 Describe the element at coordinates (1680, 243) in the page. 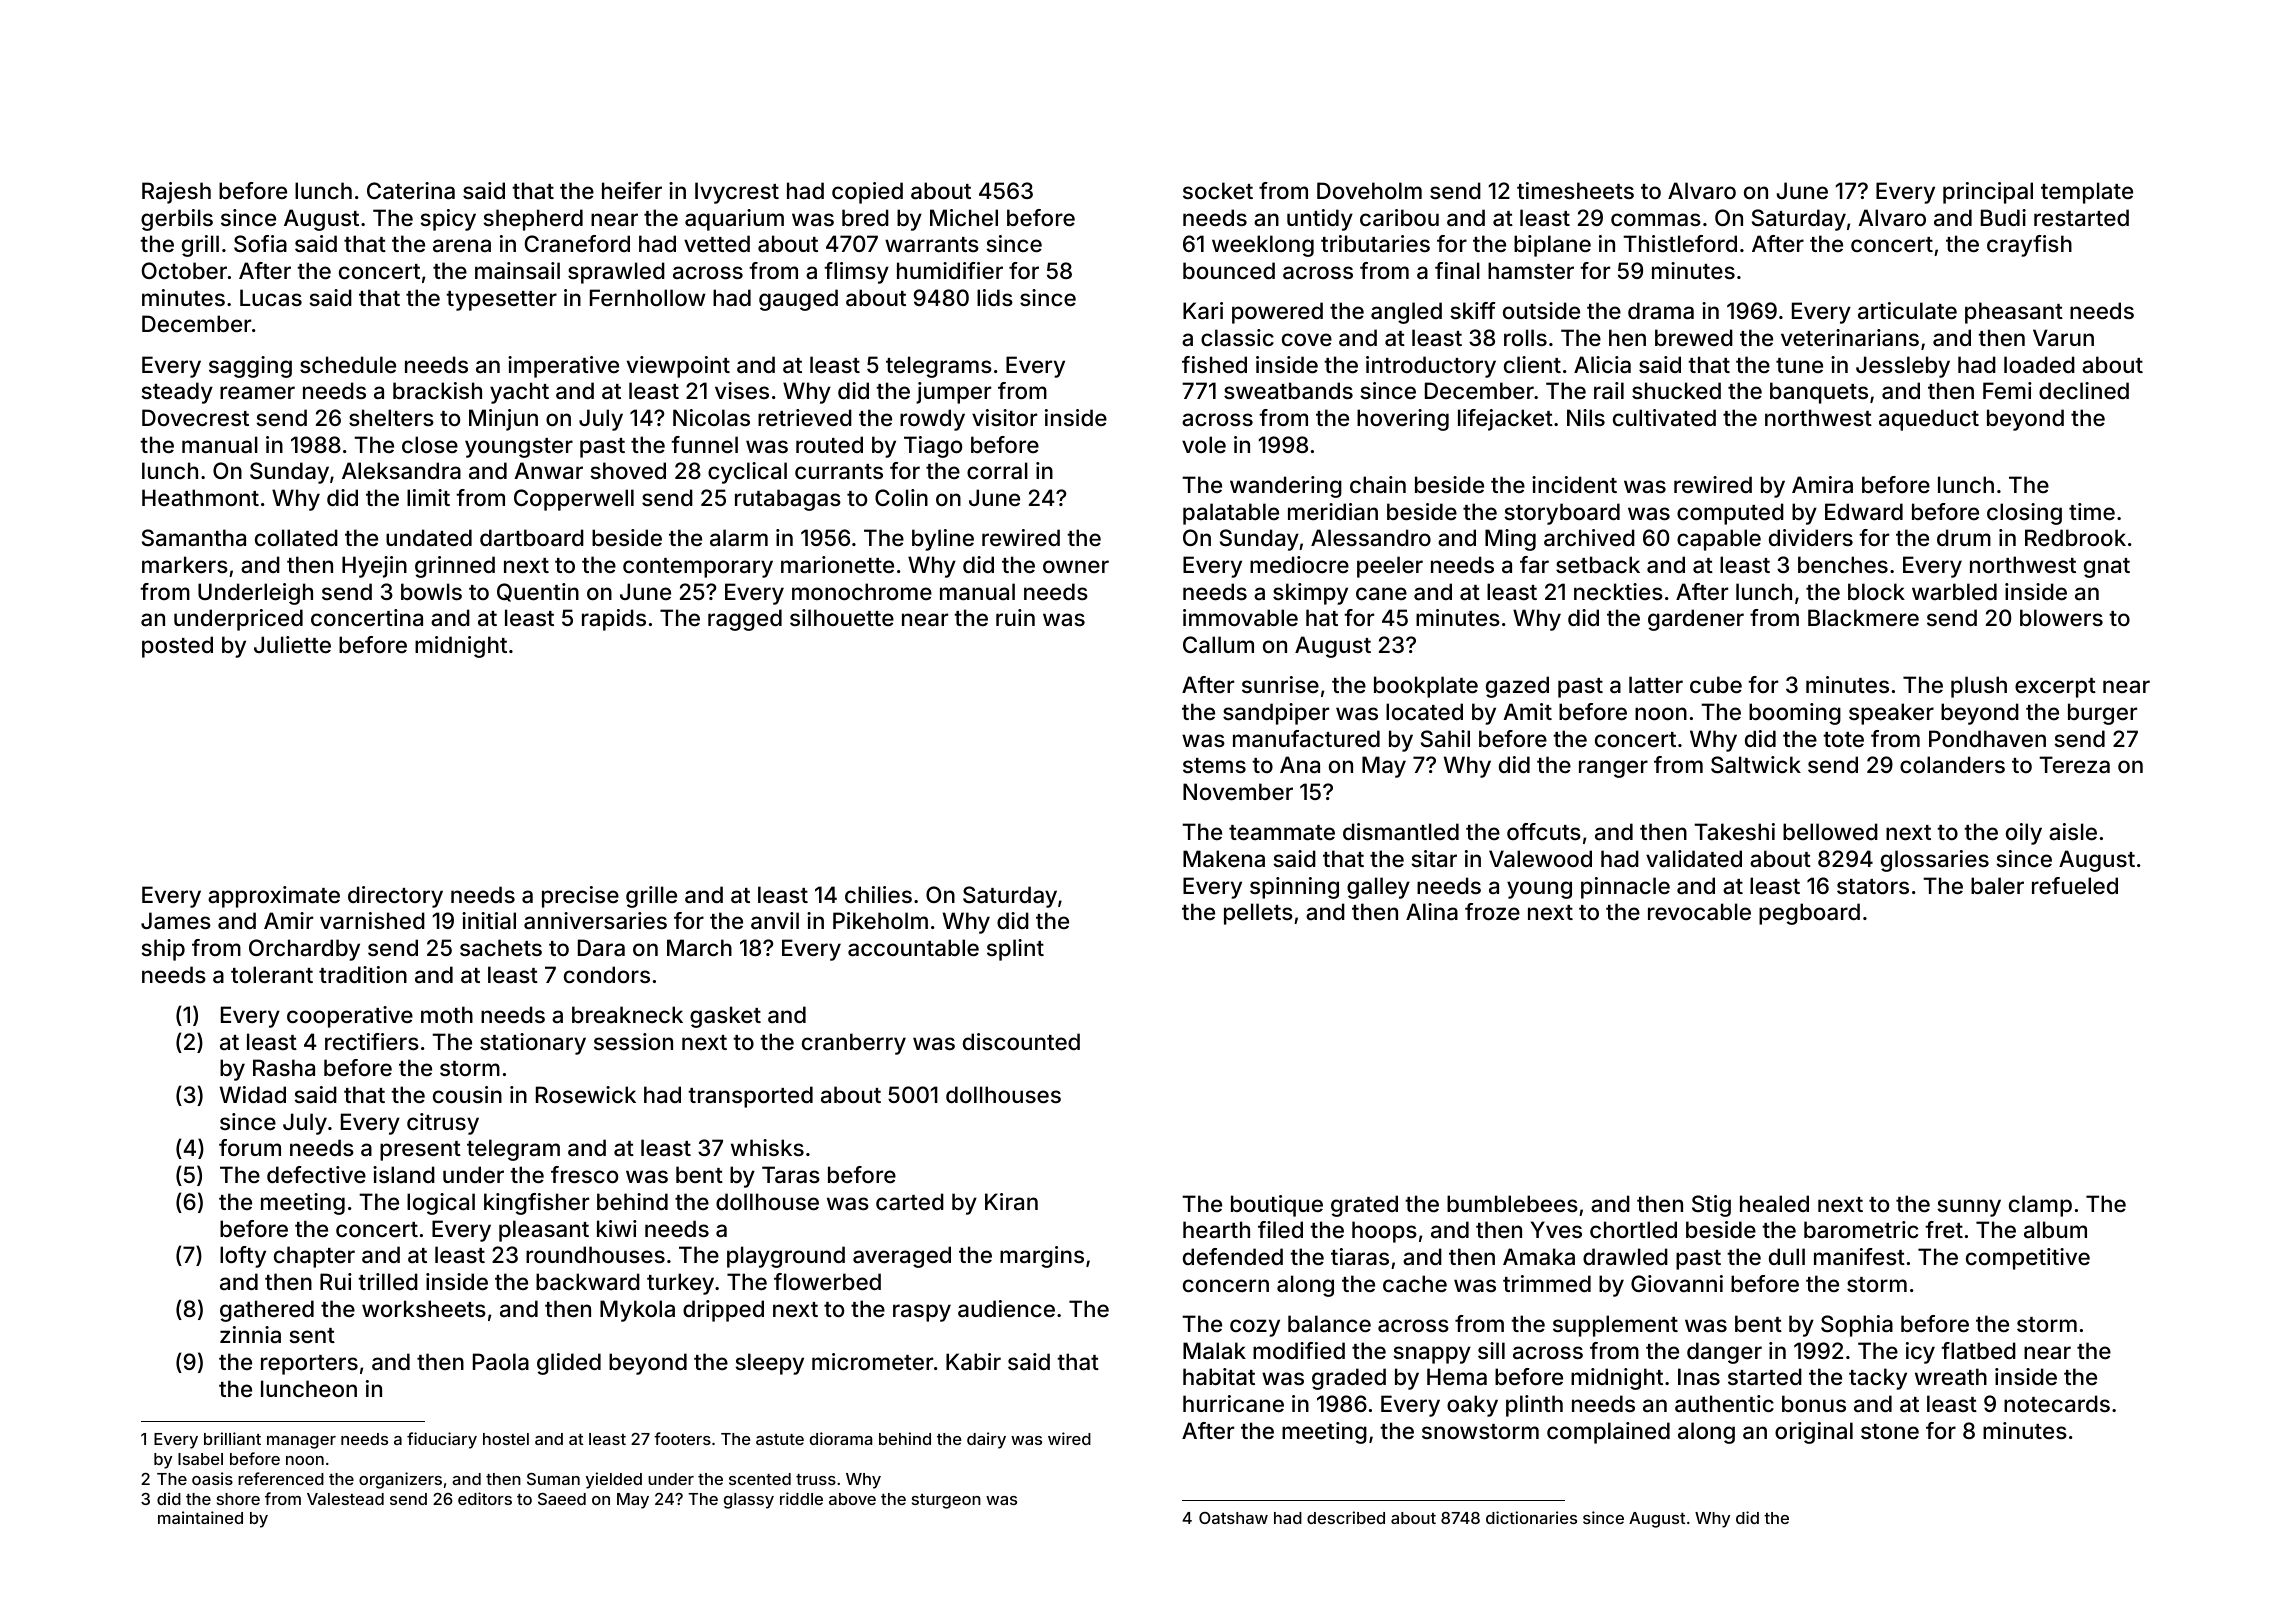

I see `Thistleford` at that location.
